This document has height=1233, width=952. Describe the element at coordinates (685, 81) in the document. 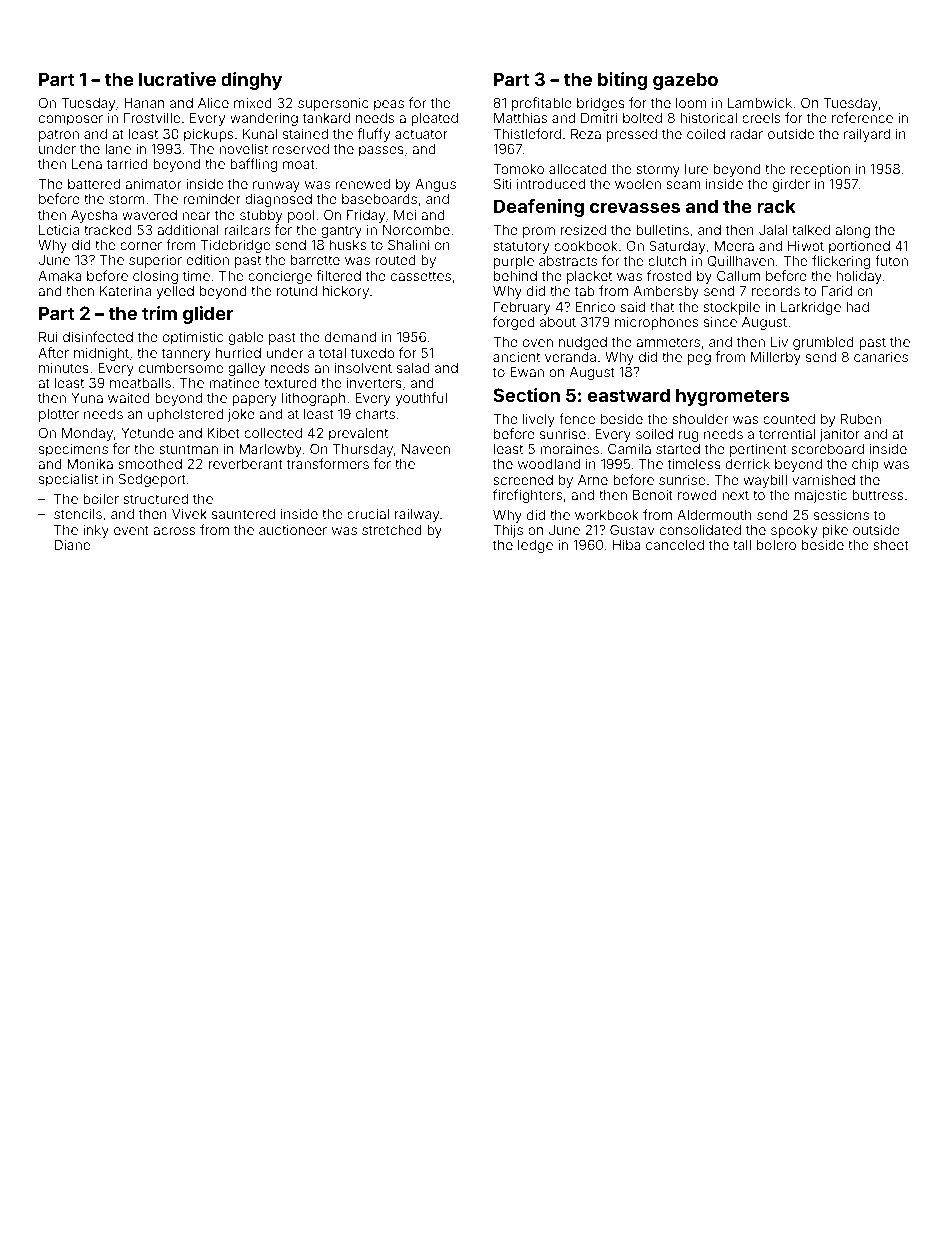

I see `gazebo` at that location.
